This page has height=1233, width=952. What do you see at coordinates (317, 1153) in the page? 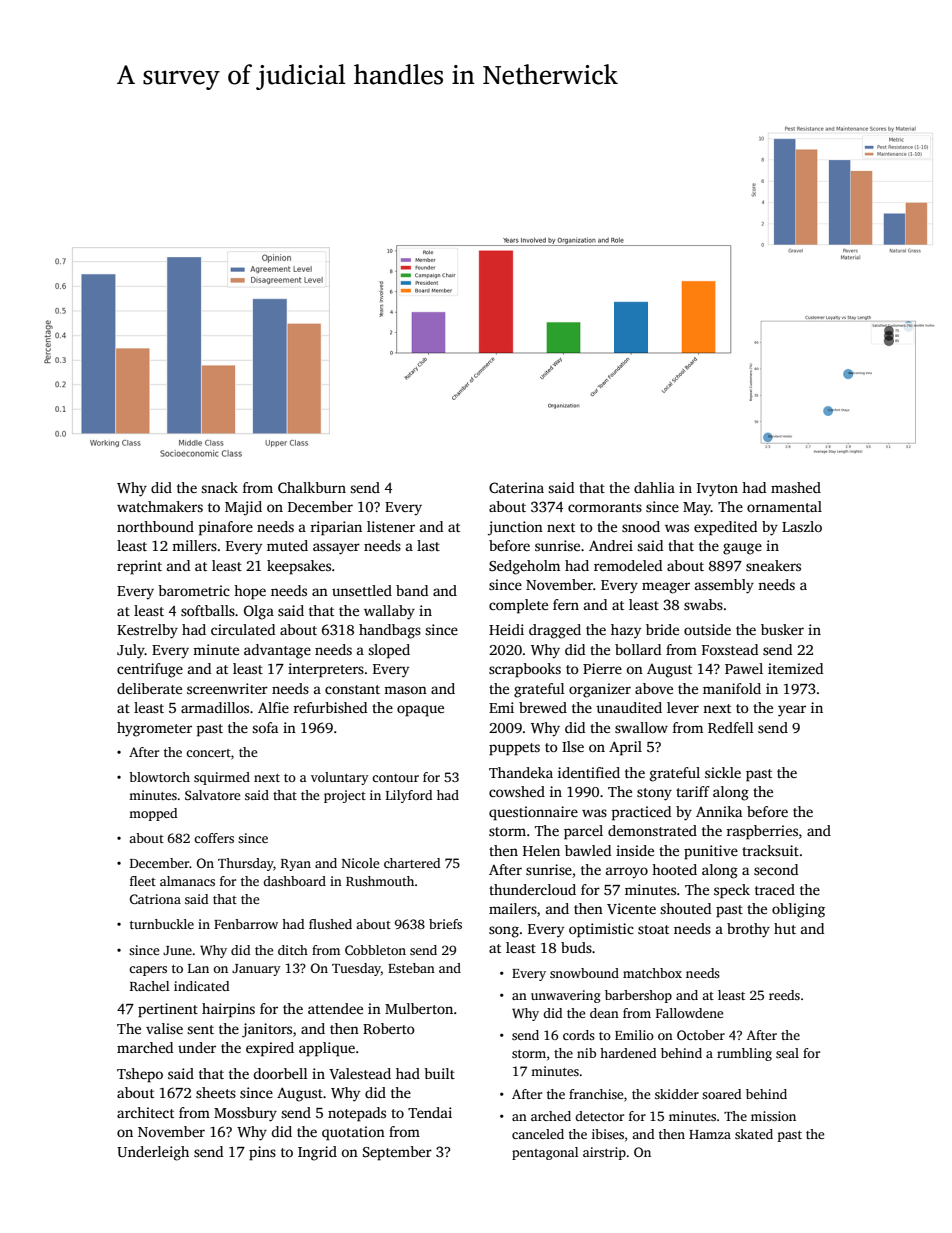
I see `Ingrid` at bounding box center [317, 1153].
